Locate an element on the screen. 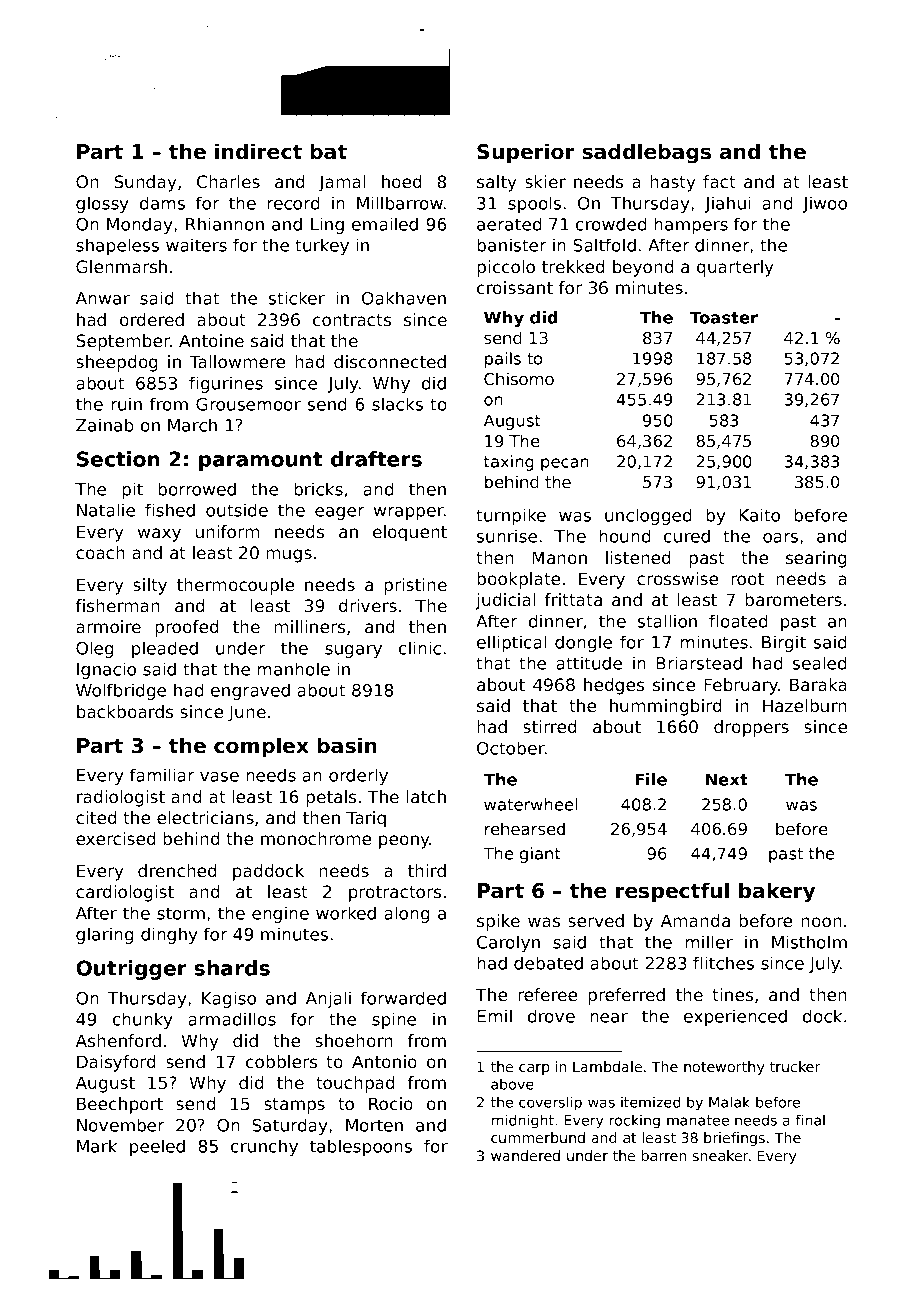  shapeless is located at coordinates (117, 246).
